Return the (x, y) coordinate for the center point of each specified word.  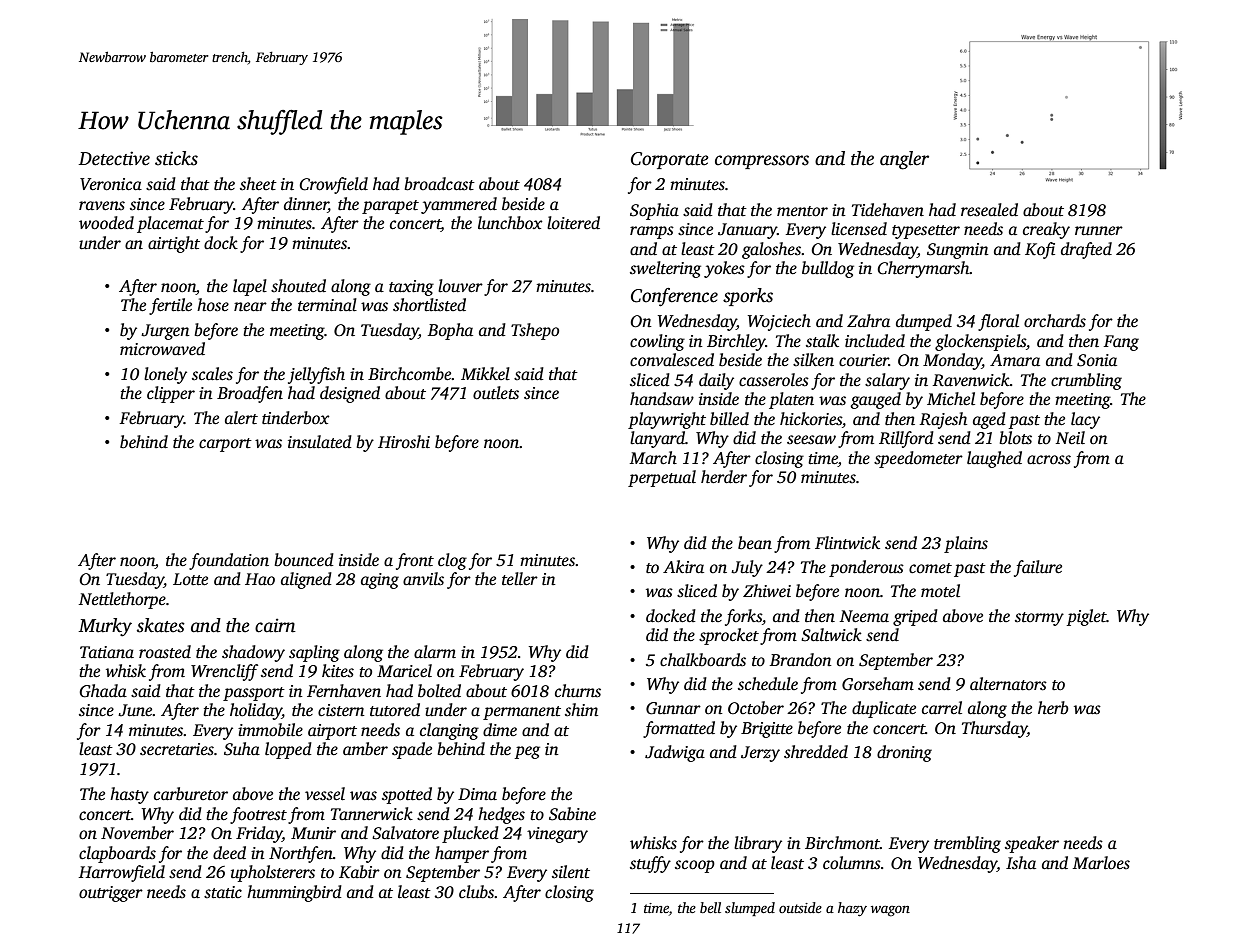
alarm (435, 651)
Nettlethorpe (122, 600)
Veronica (111, 184)
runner (1099, 231)
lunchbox (510, 223)
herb (1053, 708)
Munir (313, 833)
